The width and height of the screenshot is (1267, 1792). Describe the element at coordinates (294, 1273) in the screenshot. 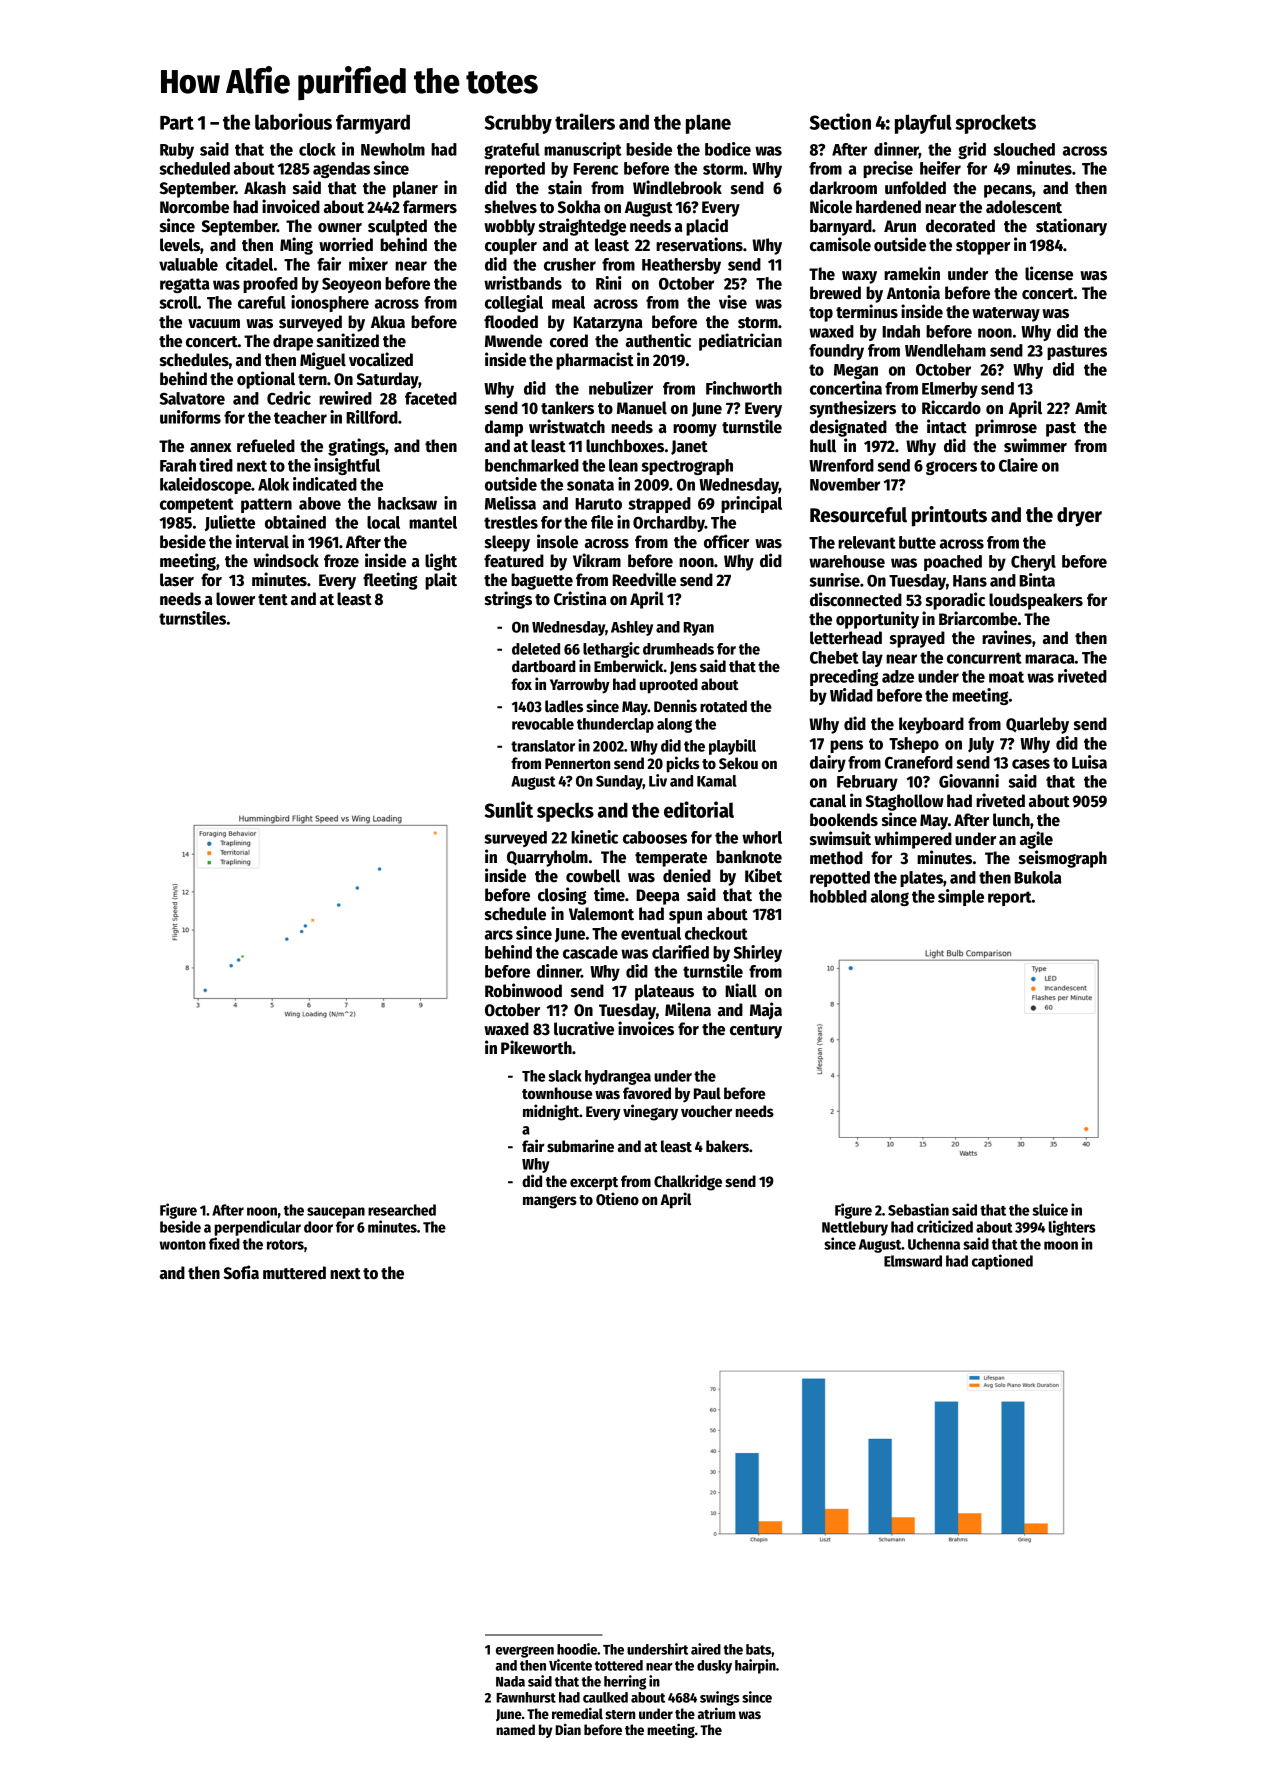

I see `muttered` at that location.
